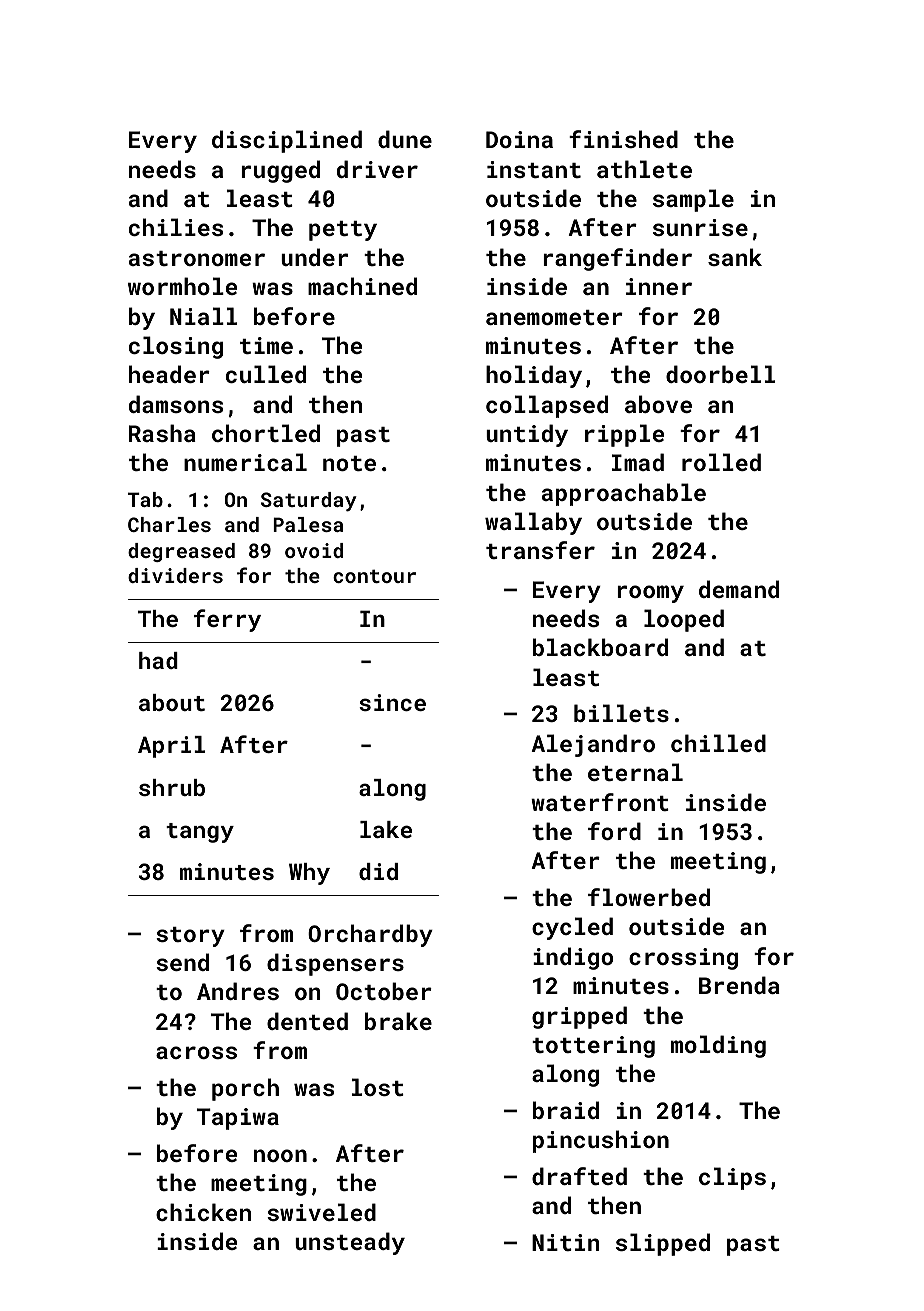 Image resolution: width=924 pixels, height=1311 pixels. Describe the element at coordinates (392, 702) in the screenshot. I see `since` at that location.
